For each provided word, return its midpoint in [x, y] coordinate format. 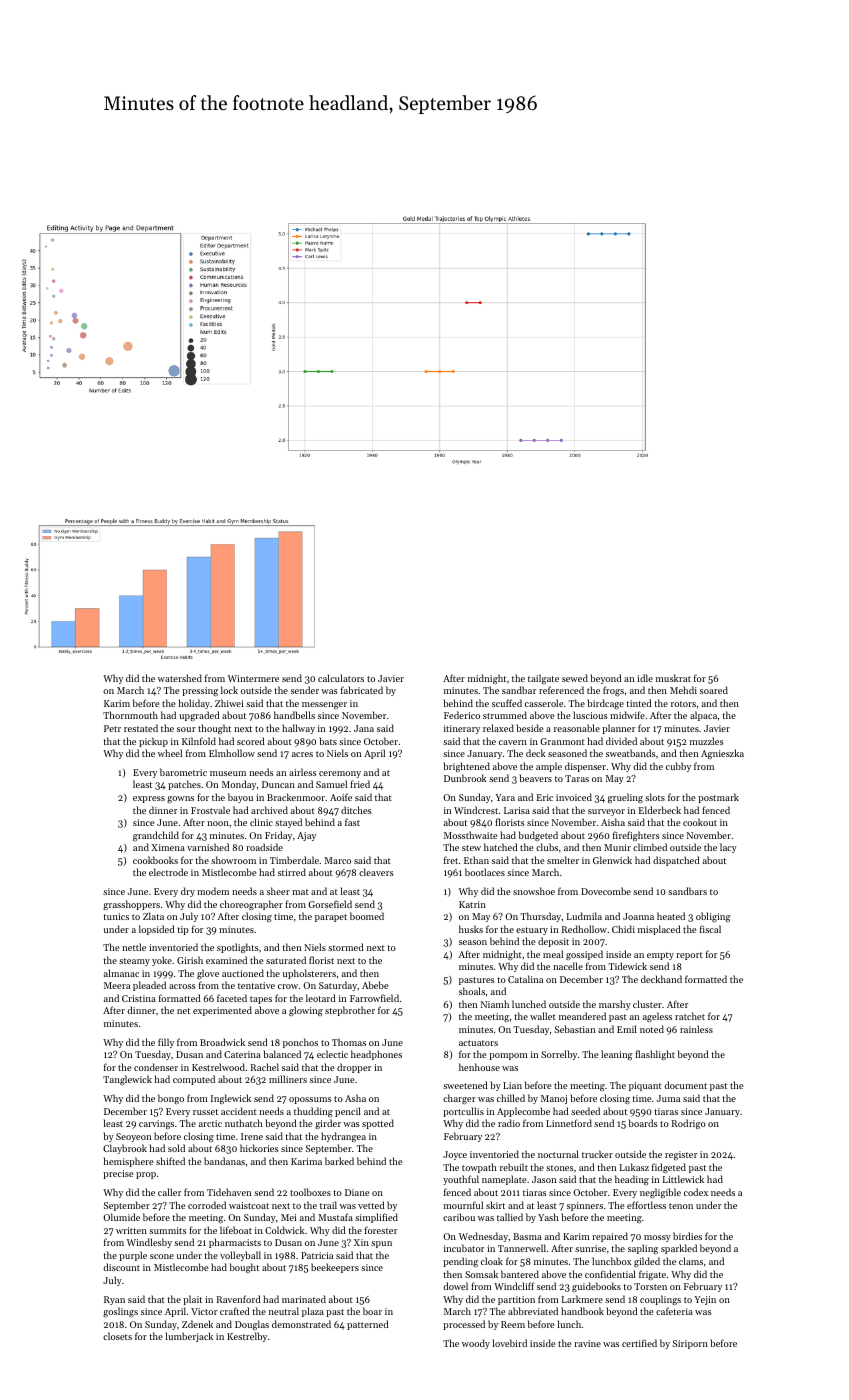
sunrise [590, 1248]
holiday [194, 704]
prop [146, 1175]
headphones [376, 1055]
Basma [527, 1236]
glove [208, 974]
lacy [728, 848]
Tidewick [627, 966]
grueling [625, 798]
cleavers [376, 872]
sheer [278, 891]
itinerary [462, 729]
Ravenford [239, 1299]
